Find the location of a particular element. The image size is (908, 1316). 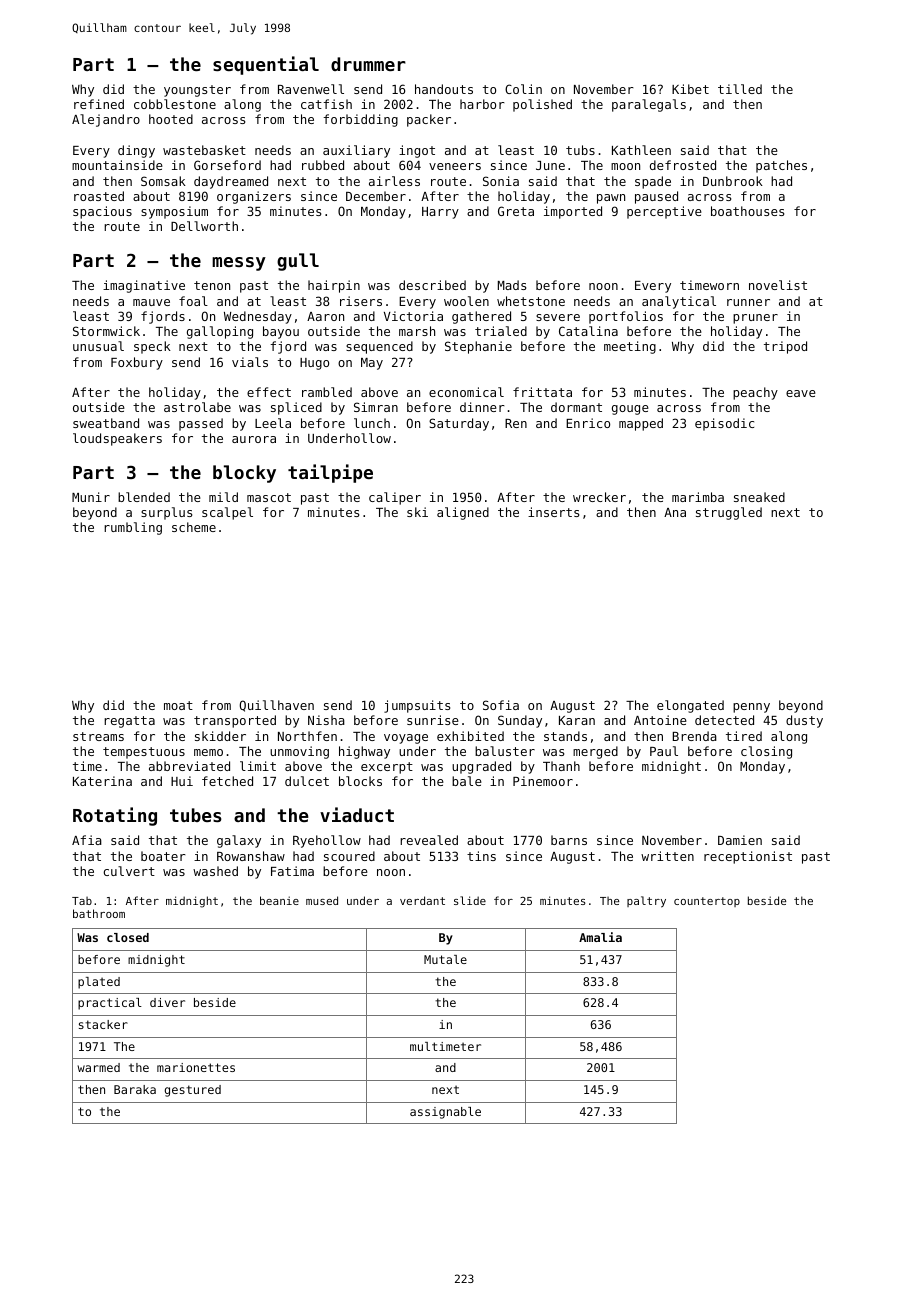

excerpt is located at coordinates (387, 768).
